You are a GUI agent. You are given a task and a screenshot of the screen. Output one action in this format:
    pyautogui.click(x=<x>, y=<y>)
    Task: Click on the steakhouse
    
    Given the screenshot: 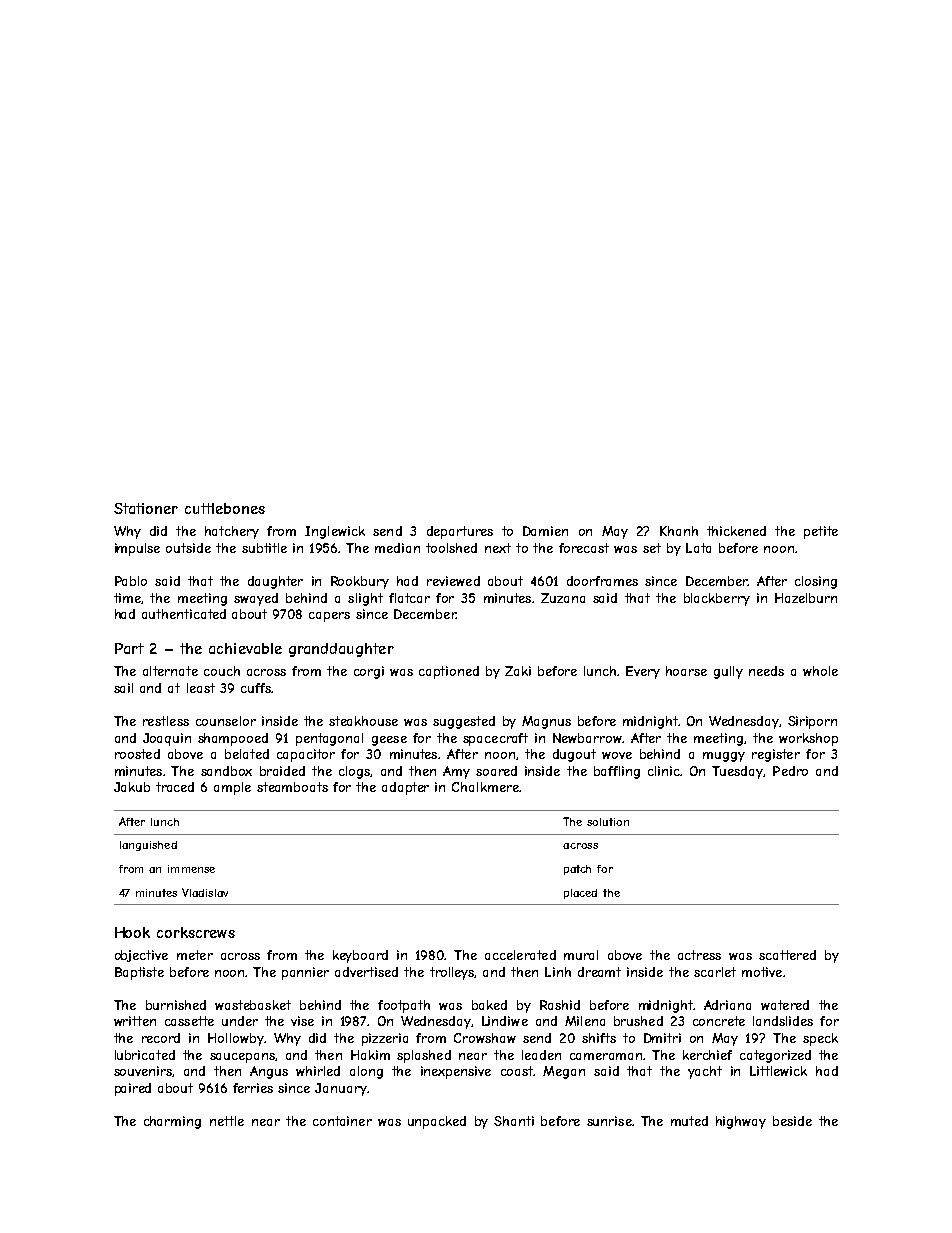 What is the action you would take?
    pyautogui.click(x=363, y=721)
